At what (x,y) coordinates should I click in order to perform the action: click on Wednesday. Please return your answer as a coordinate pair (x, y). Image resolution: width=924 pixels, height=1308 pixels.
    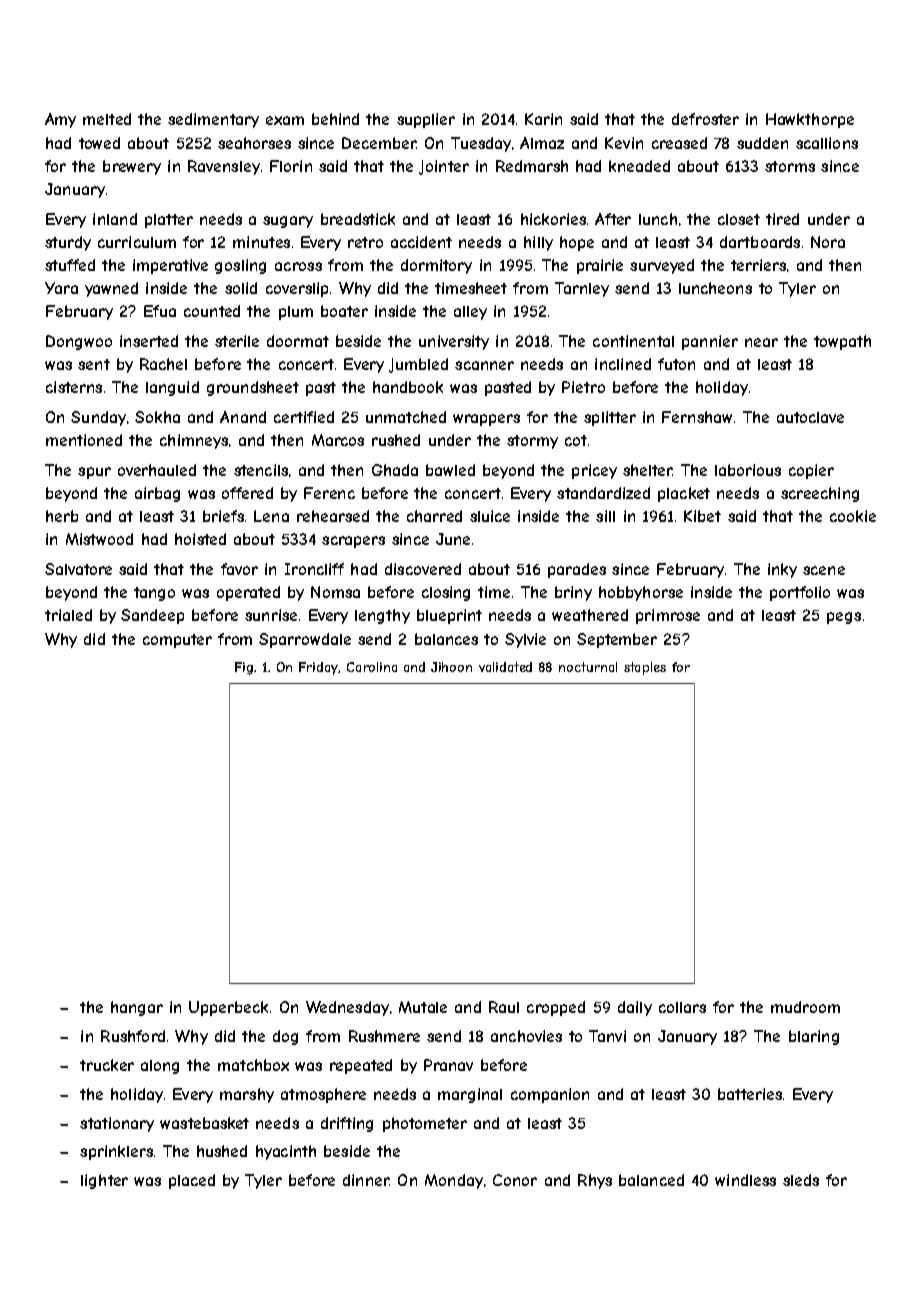
    Looking at the image, I should click on (347, 1008).
